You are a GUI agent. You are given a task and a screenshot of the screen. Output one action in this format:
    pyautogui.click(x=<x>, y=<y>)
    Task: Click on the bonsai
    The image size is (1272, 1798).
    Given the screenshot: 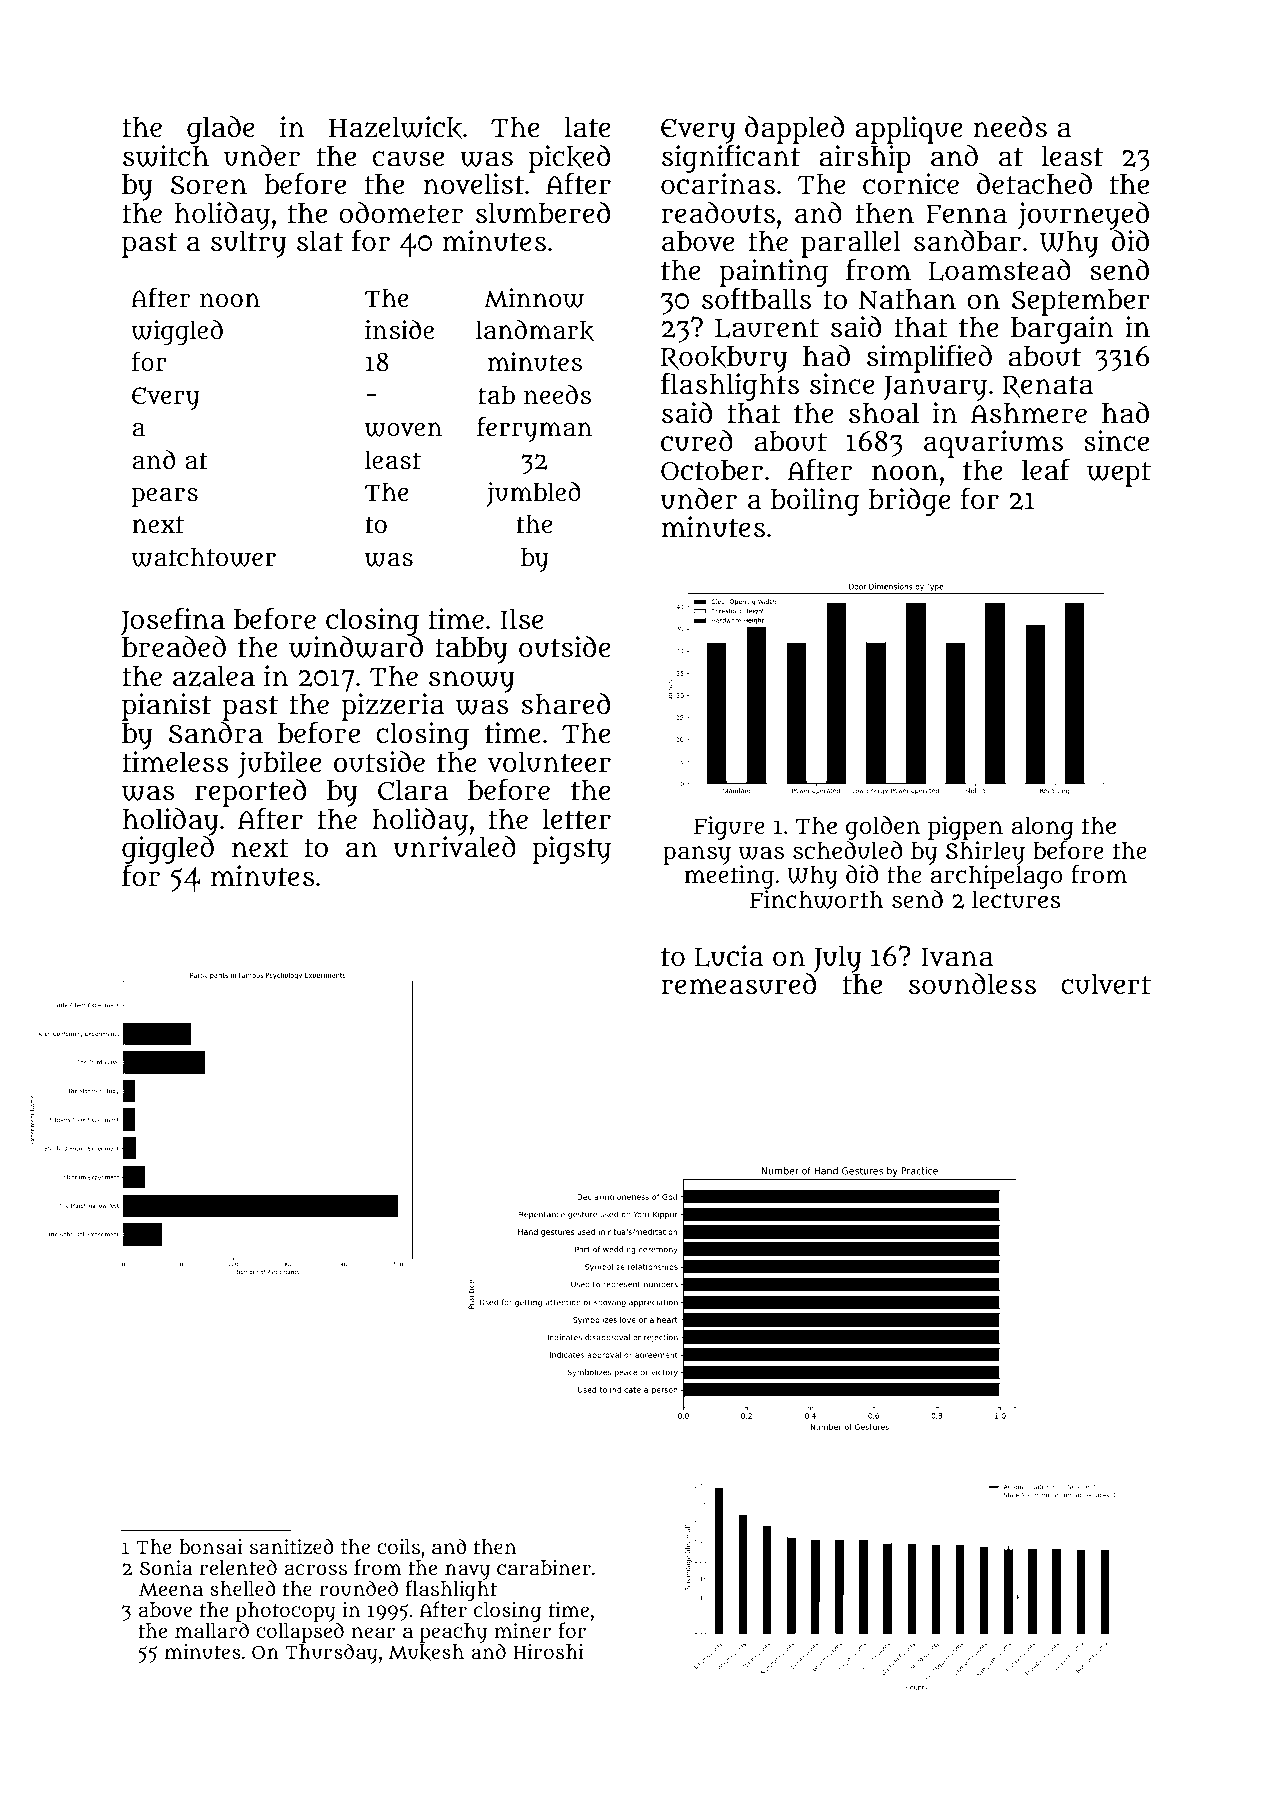 What is the action you would take?
    pyautogui.click(x=210, y=1546)
